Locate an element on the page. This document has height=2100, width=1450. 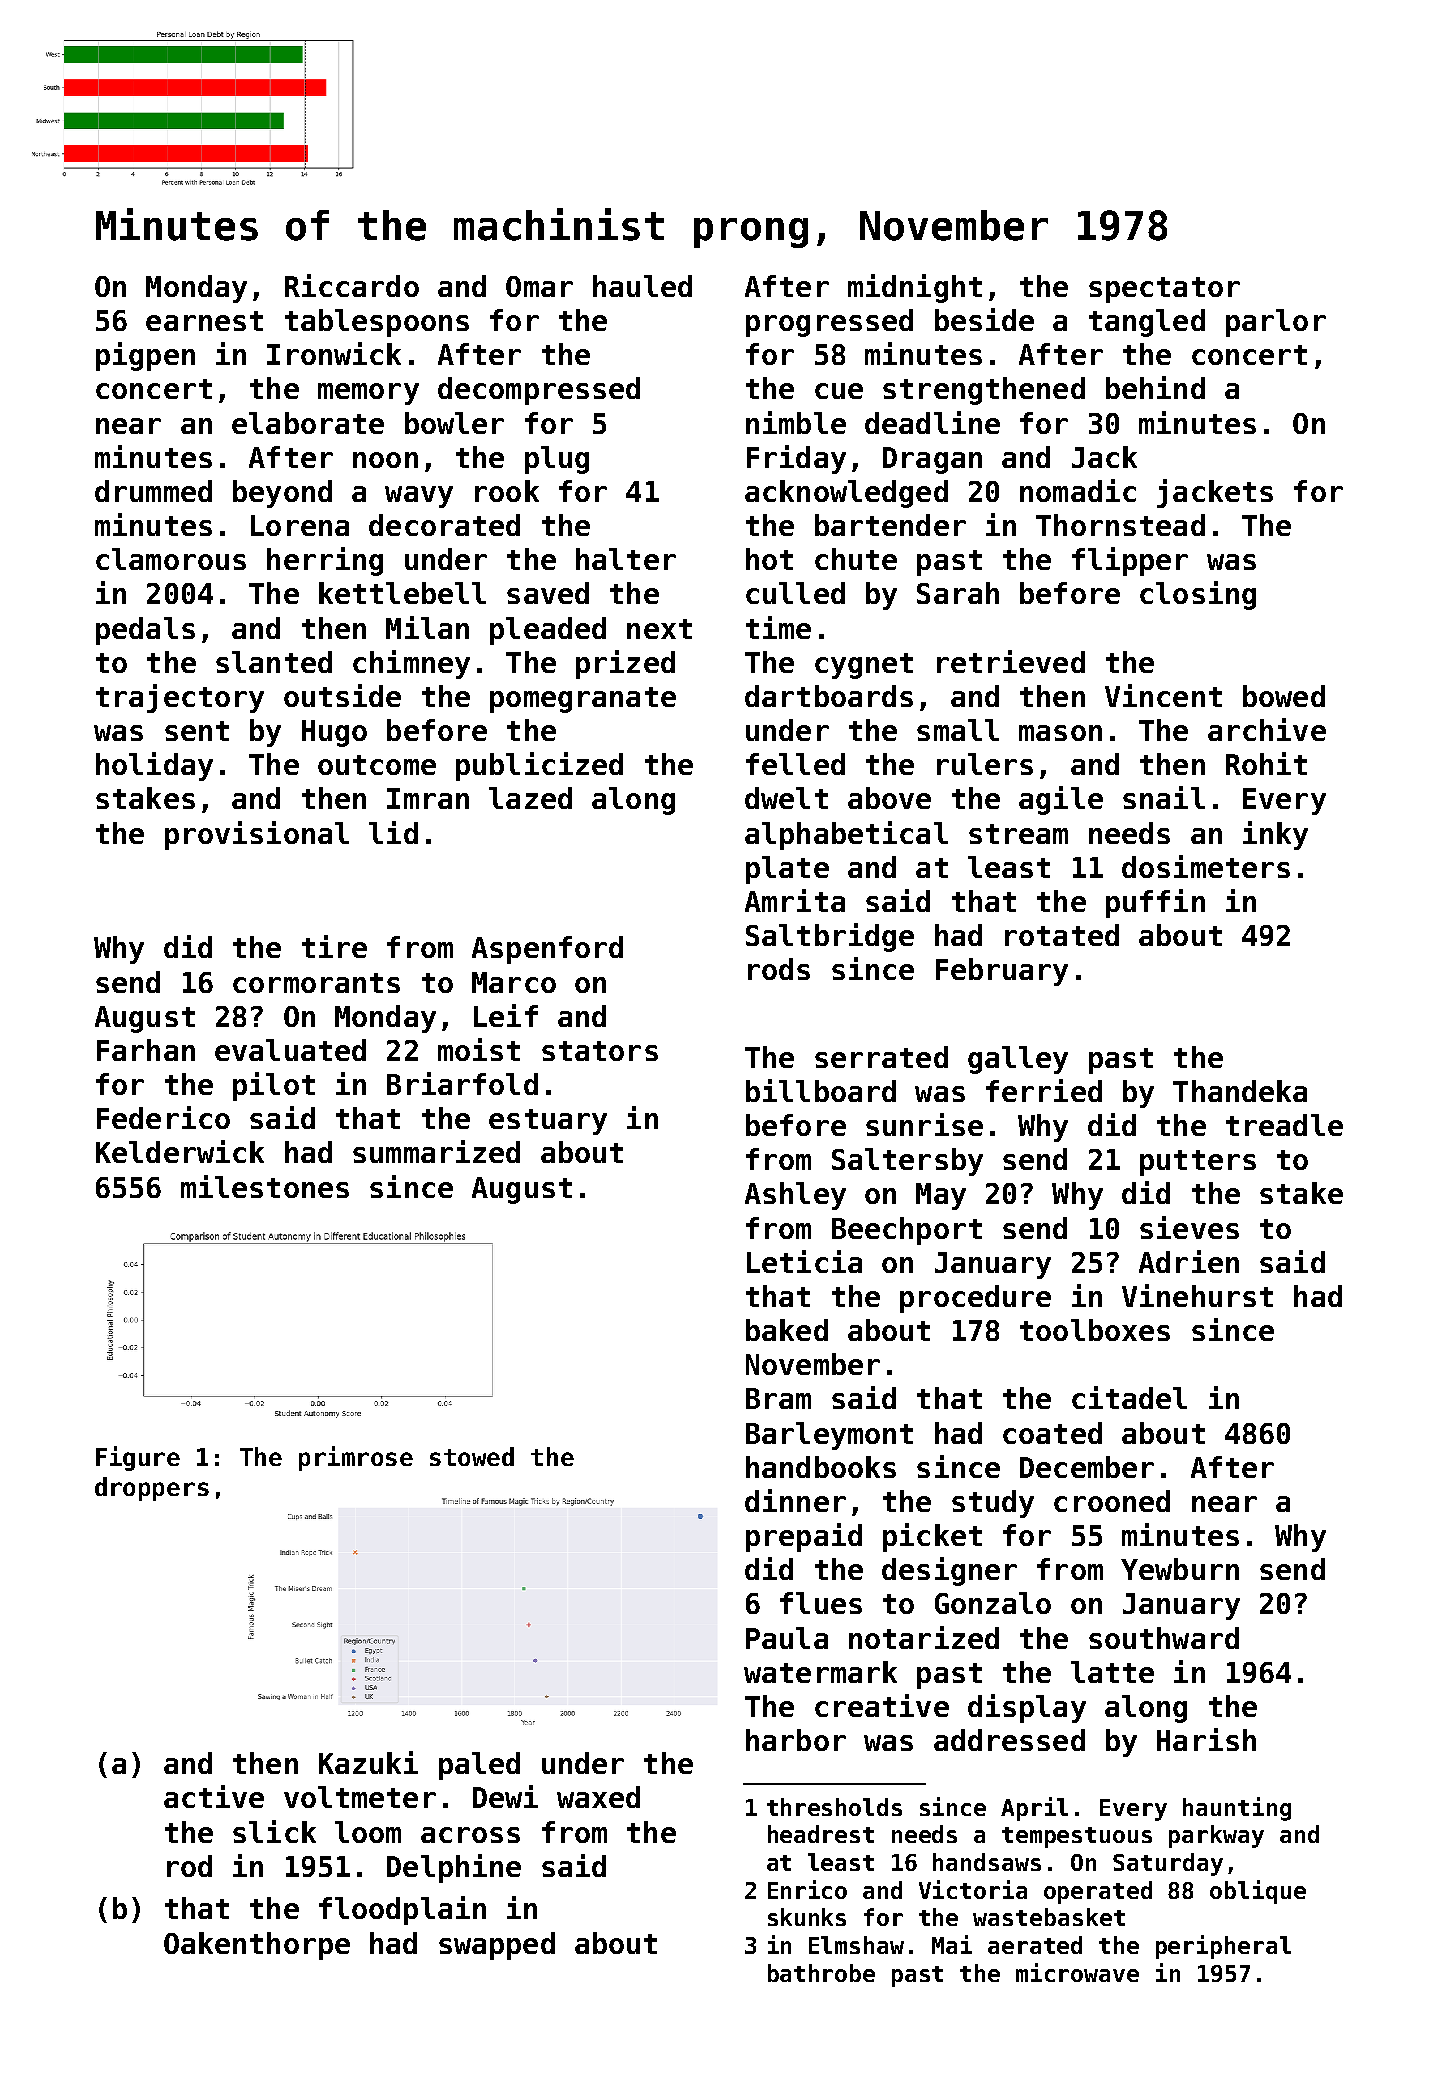
Saltbridge is located at coordinates (830, 937).
